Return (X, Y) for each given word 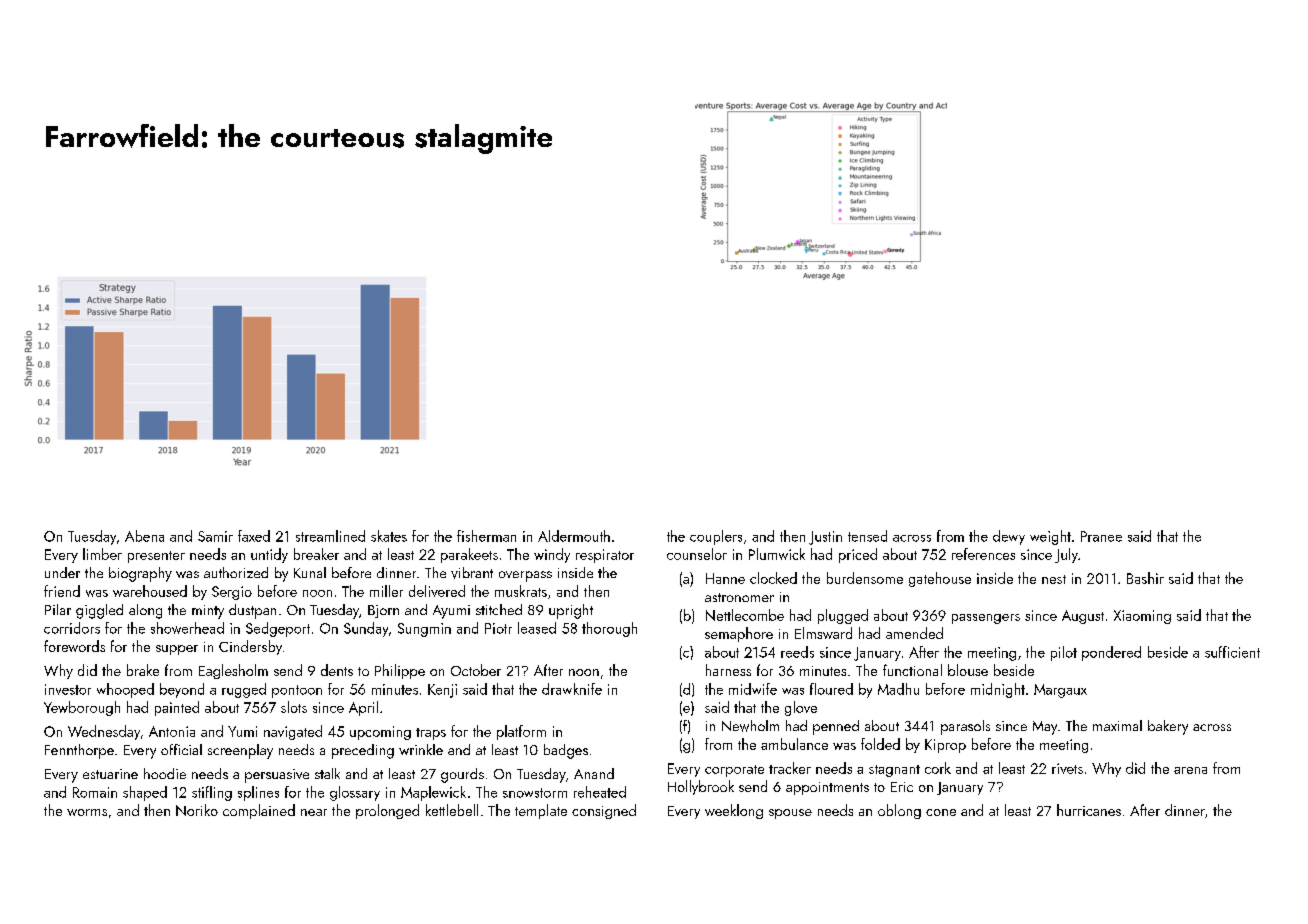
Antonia (172, 731)
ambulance (794, 744)
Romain (95, 792)
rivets (1067, 768)
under (62, 572)
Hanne (725, 578)
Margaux (1060, 691)
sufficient (1232, 652)
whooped (125, 690)
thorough (609, 629)
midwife (753, 689)
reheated (600, 792)
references (983, 554)
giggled (99, 611)
